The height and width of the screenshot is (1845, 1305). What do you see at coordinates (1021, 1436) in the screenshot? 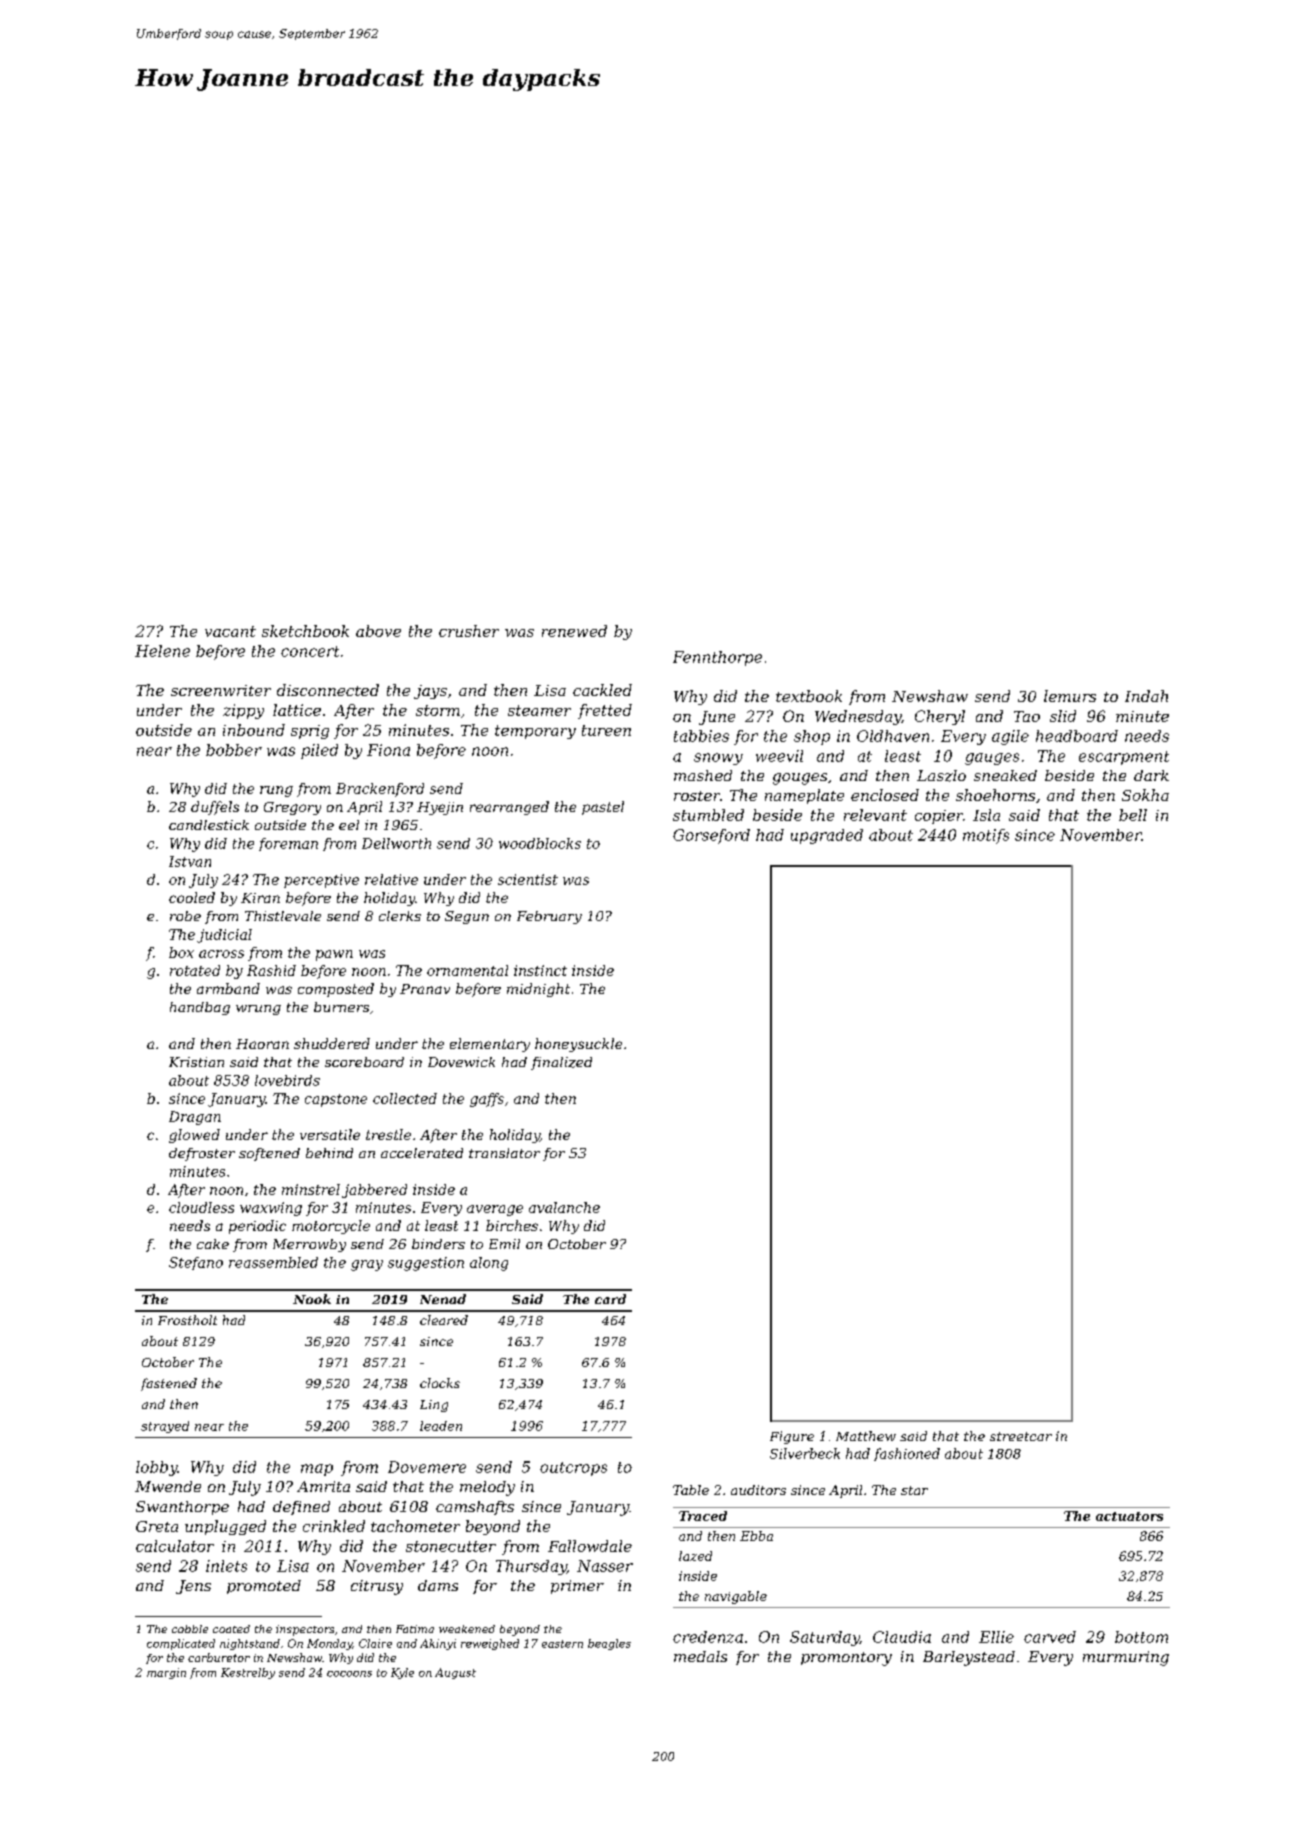
I see `streetcar` at bounding box center [1021, 1436].
